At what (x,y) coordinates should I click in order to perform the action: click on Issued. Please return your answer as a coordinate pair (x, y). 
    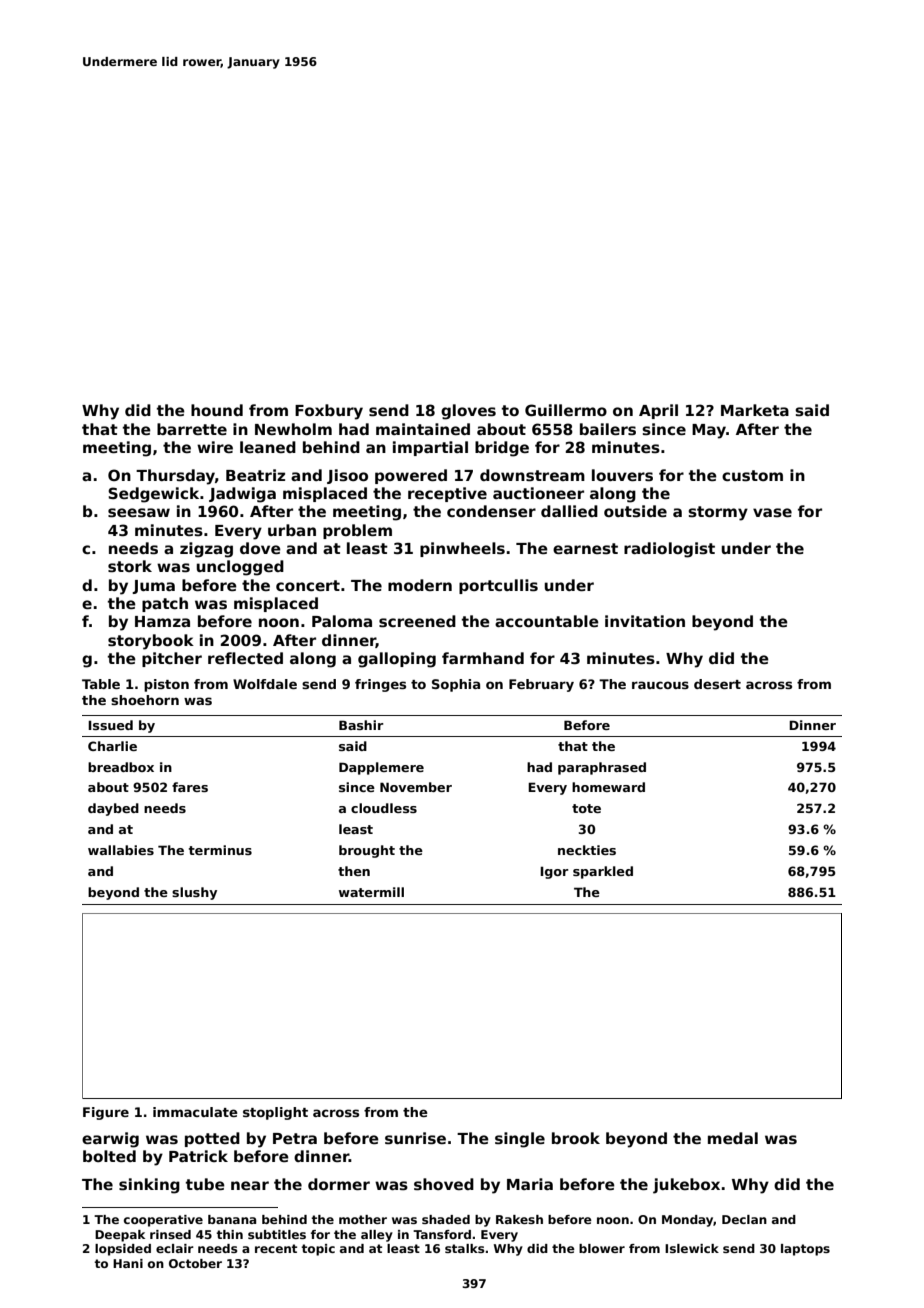
    Looking at the image, I should click on (110, 725).
